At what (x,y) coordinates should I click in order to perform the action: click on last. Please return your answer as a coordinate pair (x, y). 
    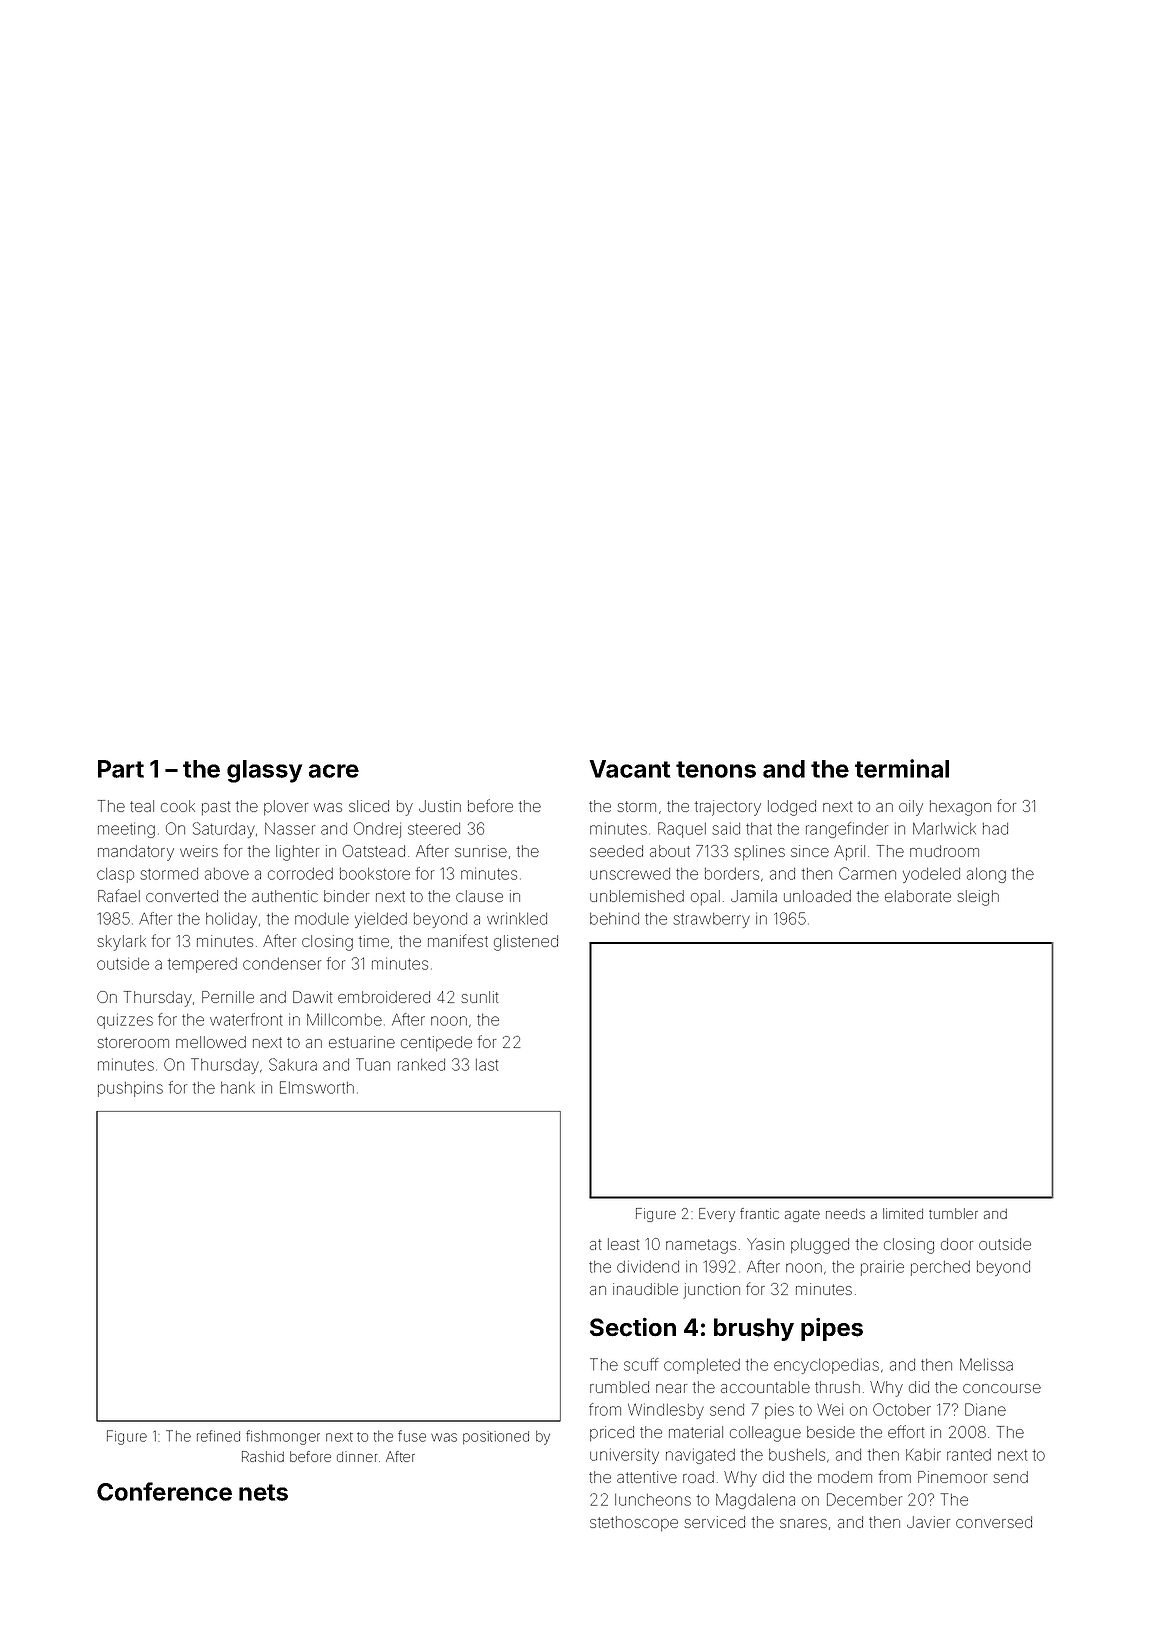
    Looking at the image, I should click on (487, 1065).
